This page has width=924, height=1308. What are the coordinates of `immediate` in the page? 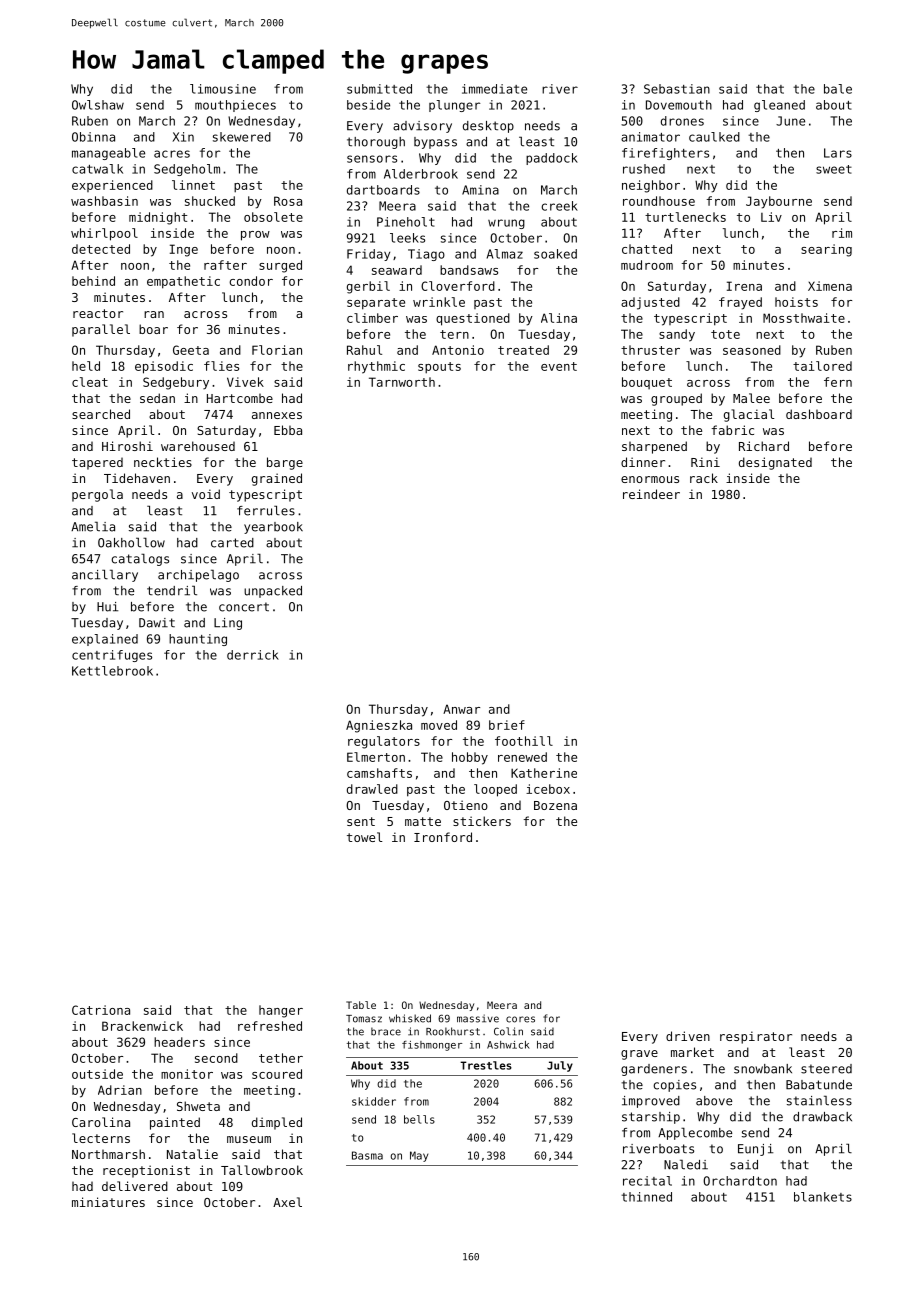 It's located at (494, 89).
